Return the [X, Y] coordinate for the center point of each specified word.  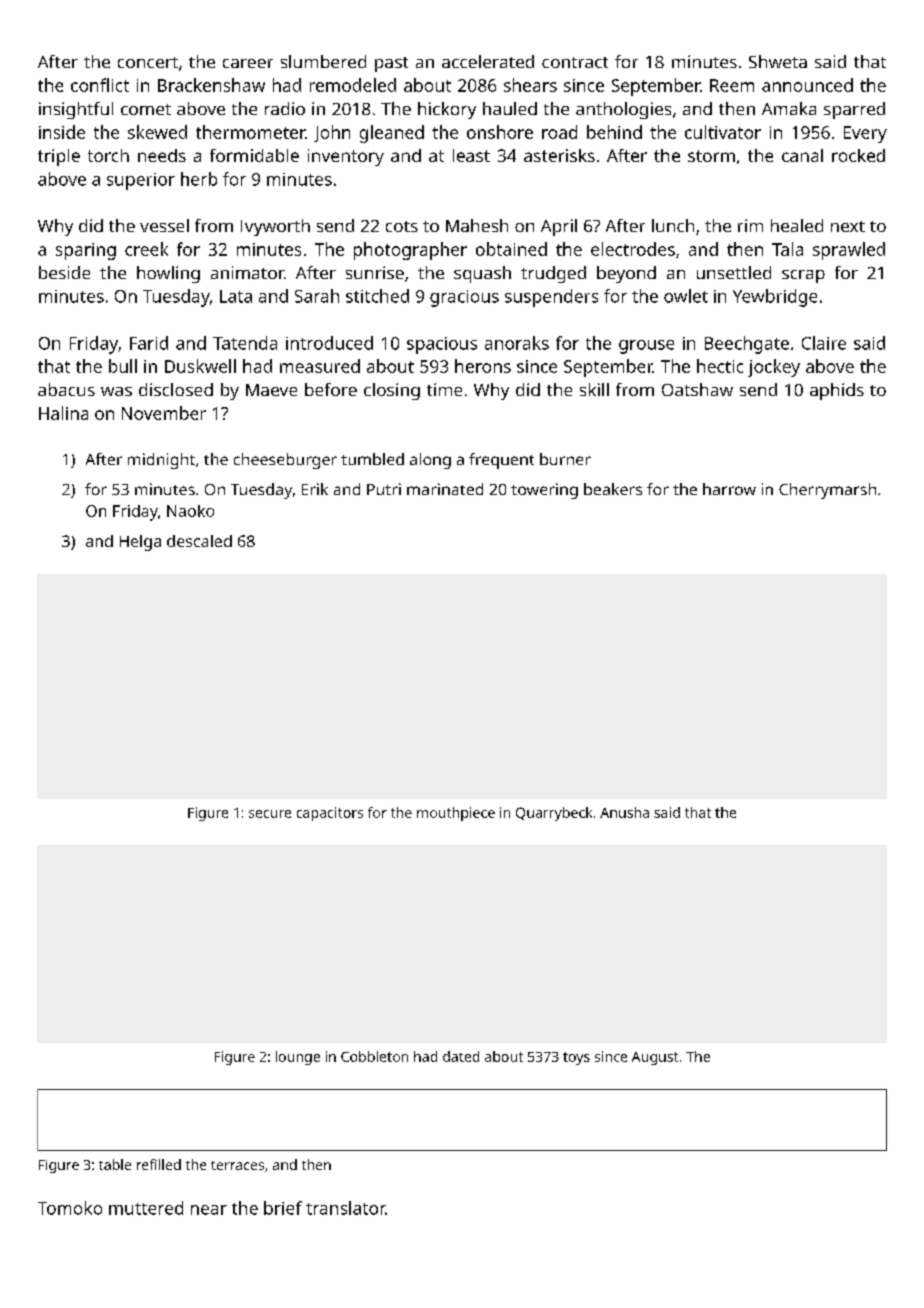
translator [345, 1208]
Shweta [778, 61]
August [655, 1058]
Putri [384, 489]
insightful [76, 110]
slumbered [323, 61]
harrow [729, 489]
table [115, 1164]
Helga [140, 543]
